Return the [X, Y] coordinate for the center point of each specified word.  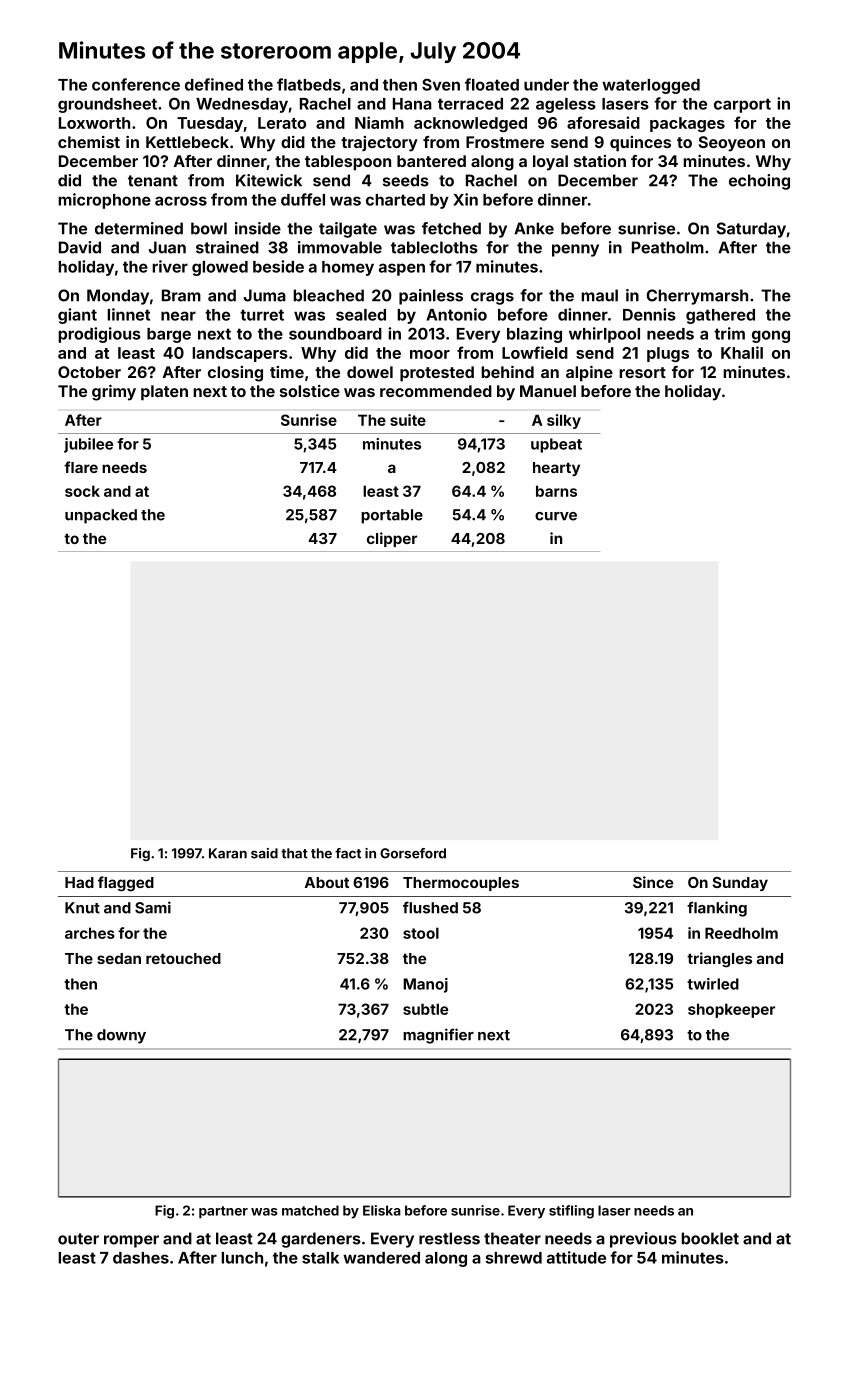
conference [136, 84]
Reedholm [741, 933]
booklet [710, 1238]
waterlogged [651, 86]
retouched [183, 958]
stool [421, 933]
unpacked [101, 516]
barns [556, 491]
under [546, 85]
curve [556, 516]
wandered [381, 1258]
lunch [242, 1258]
